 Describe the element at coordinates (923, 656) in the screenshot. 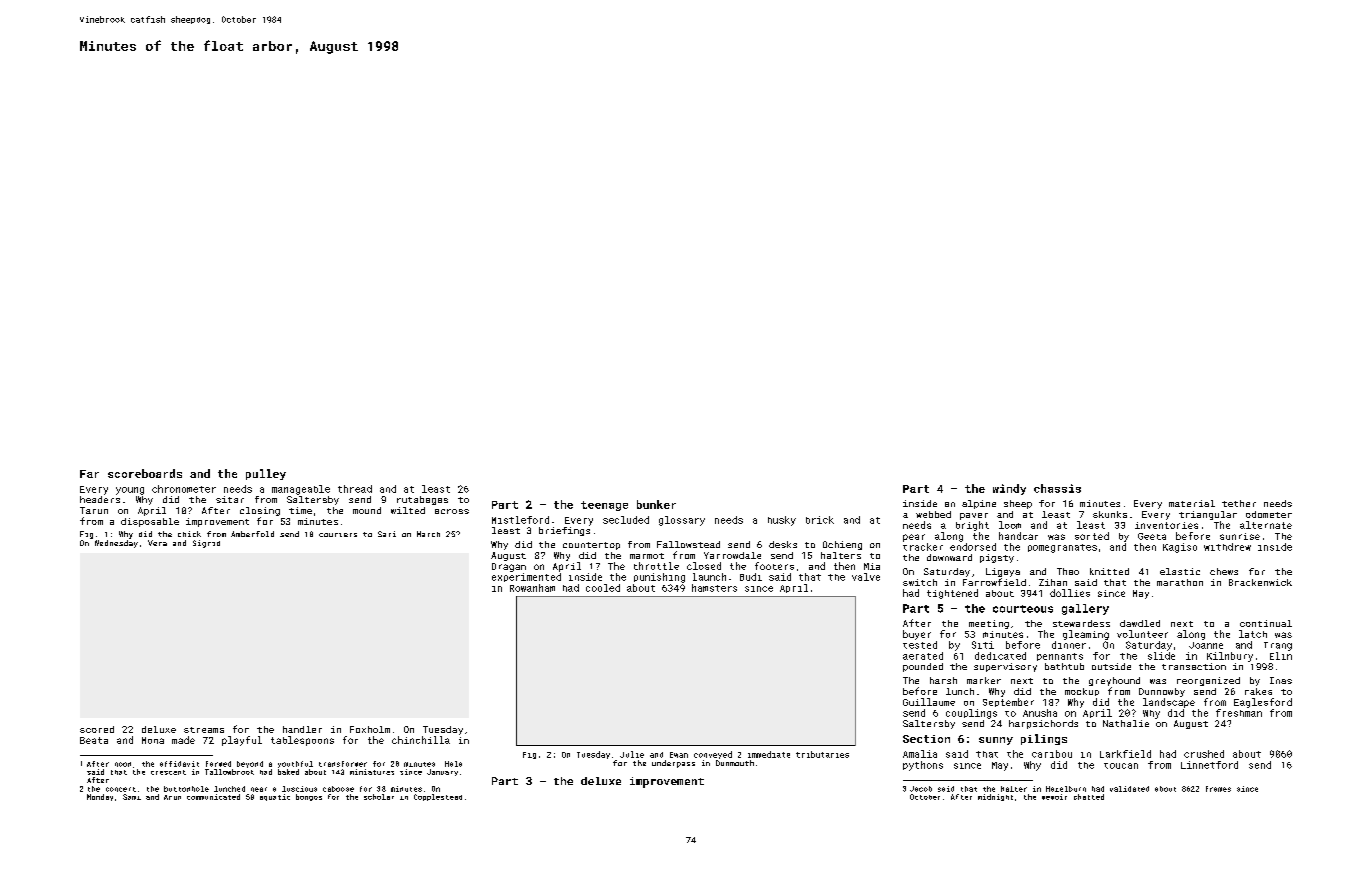

I see `aerated` at that location.
